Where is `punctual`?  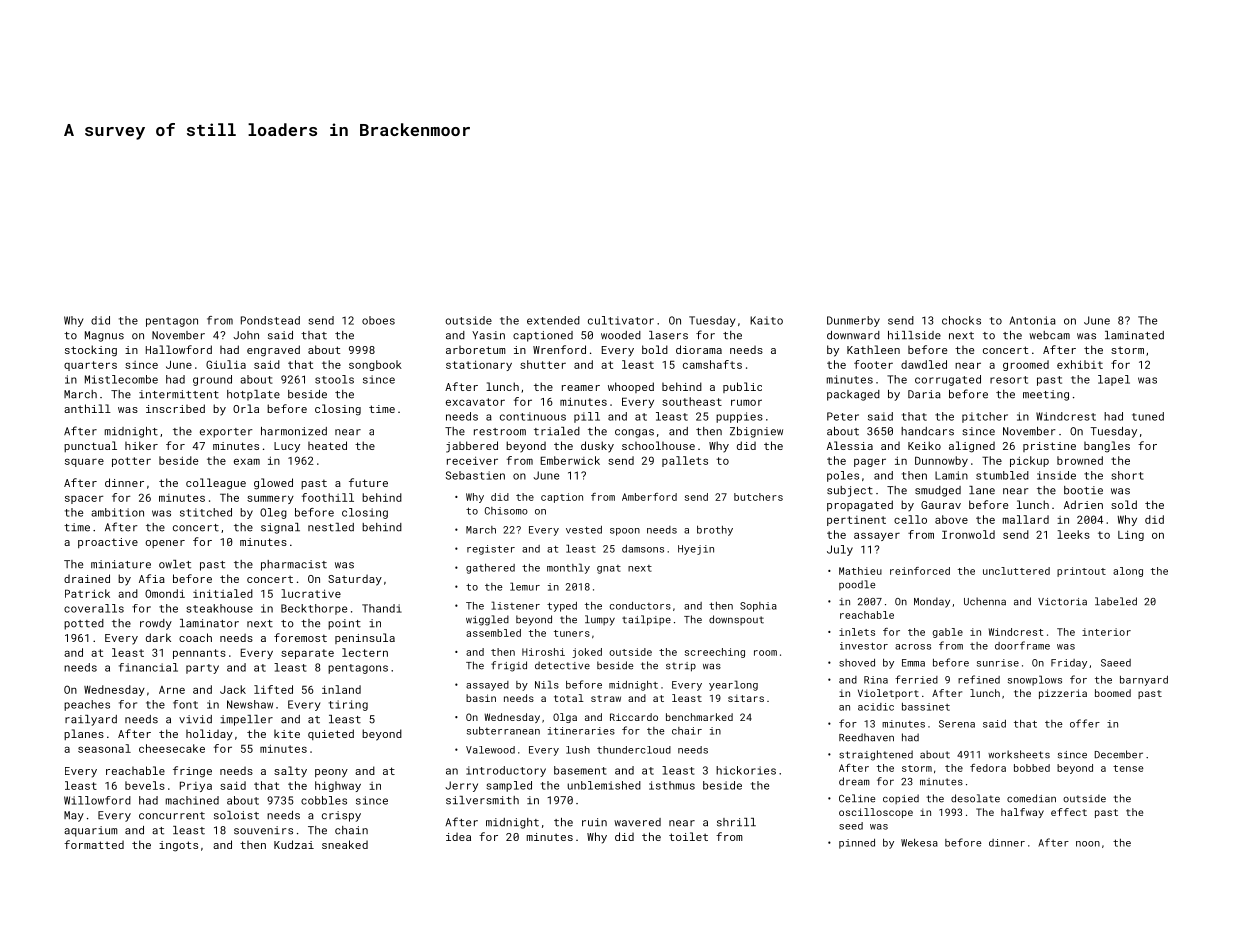
punctual is located at coordinates (90, 446).
